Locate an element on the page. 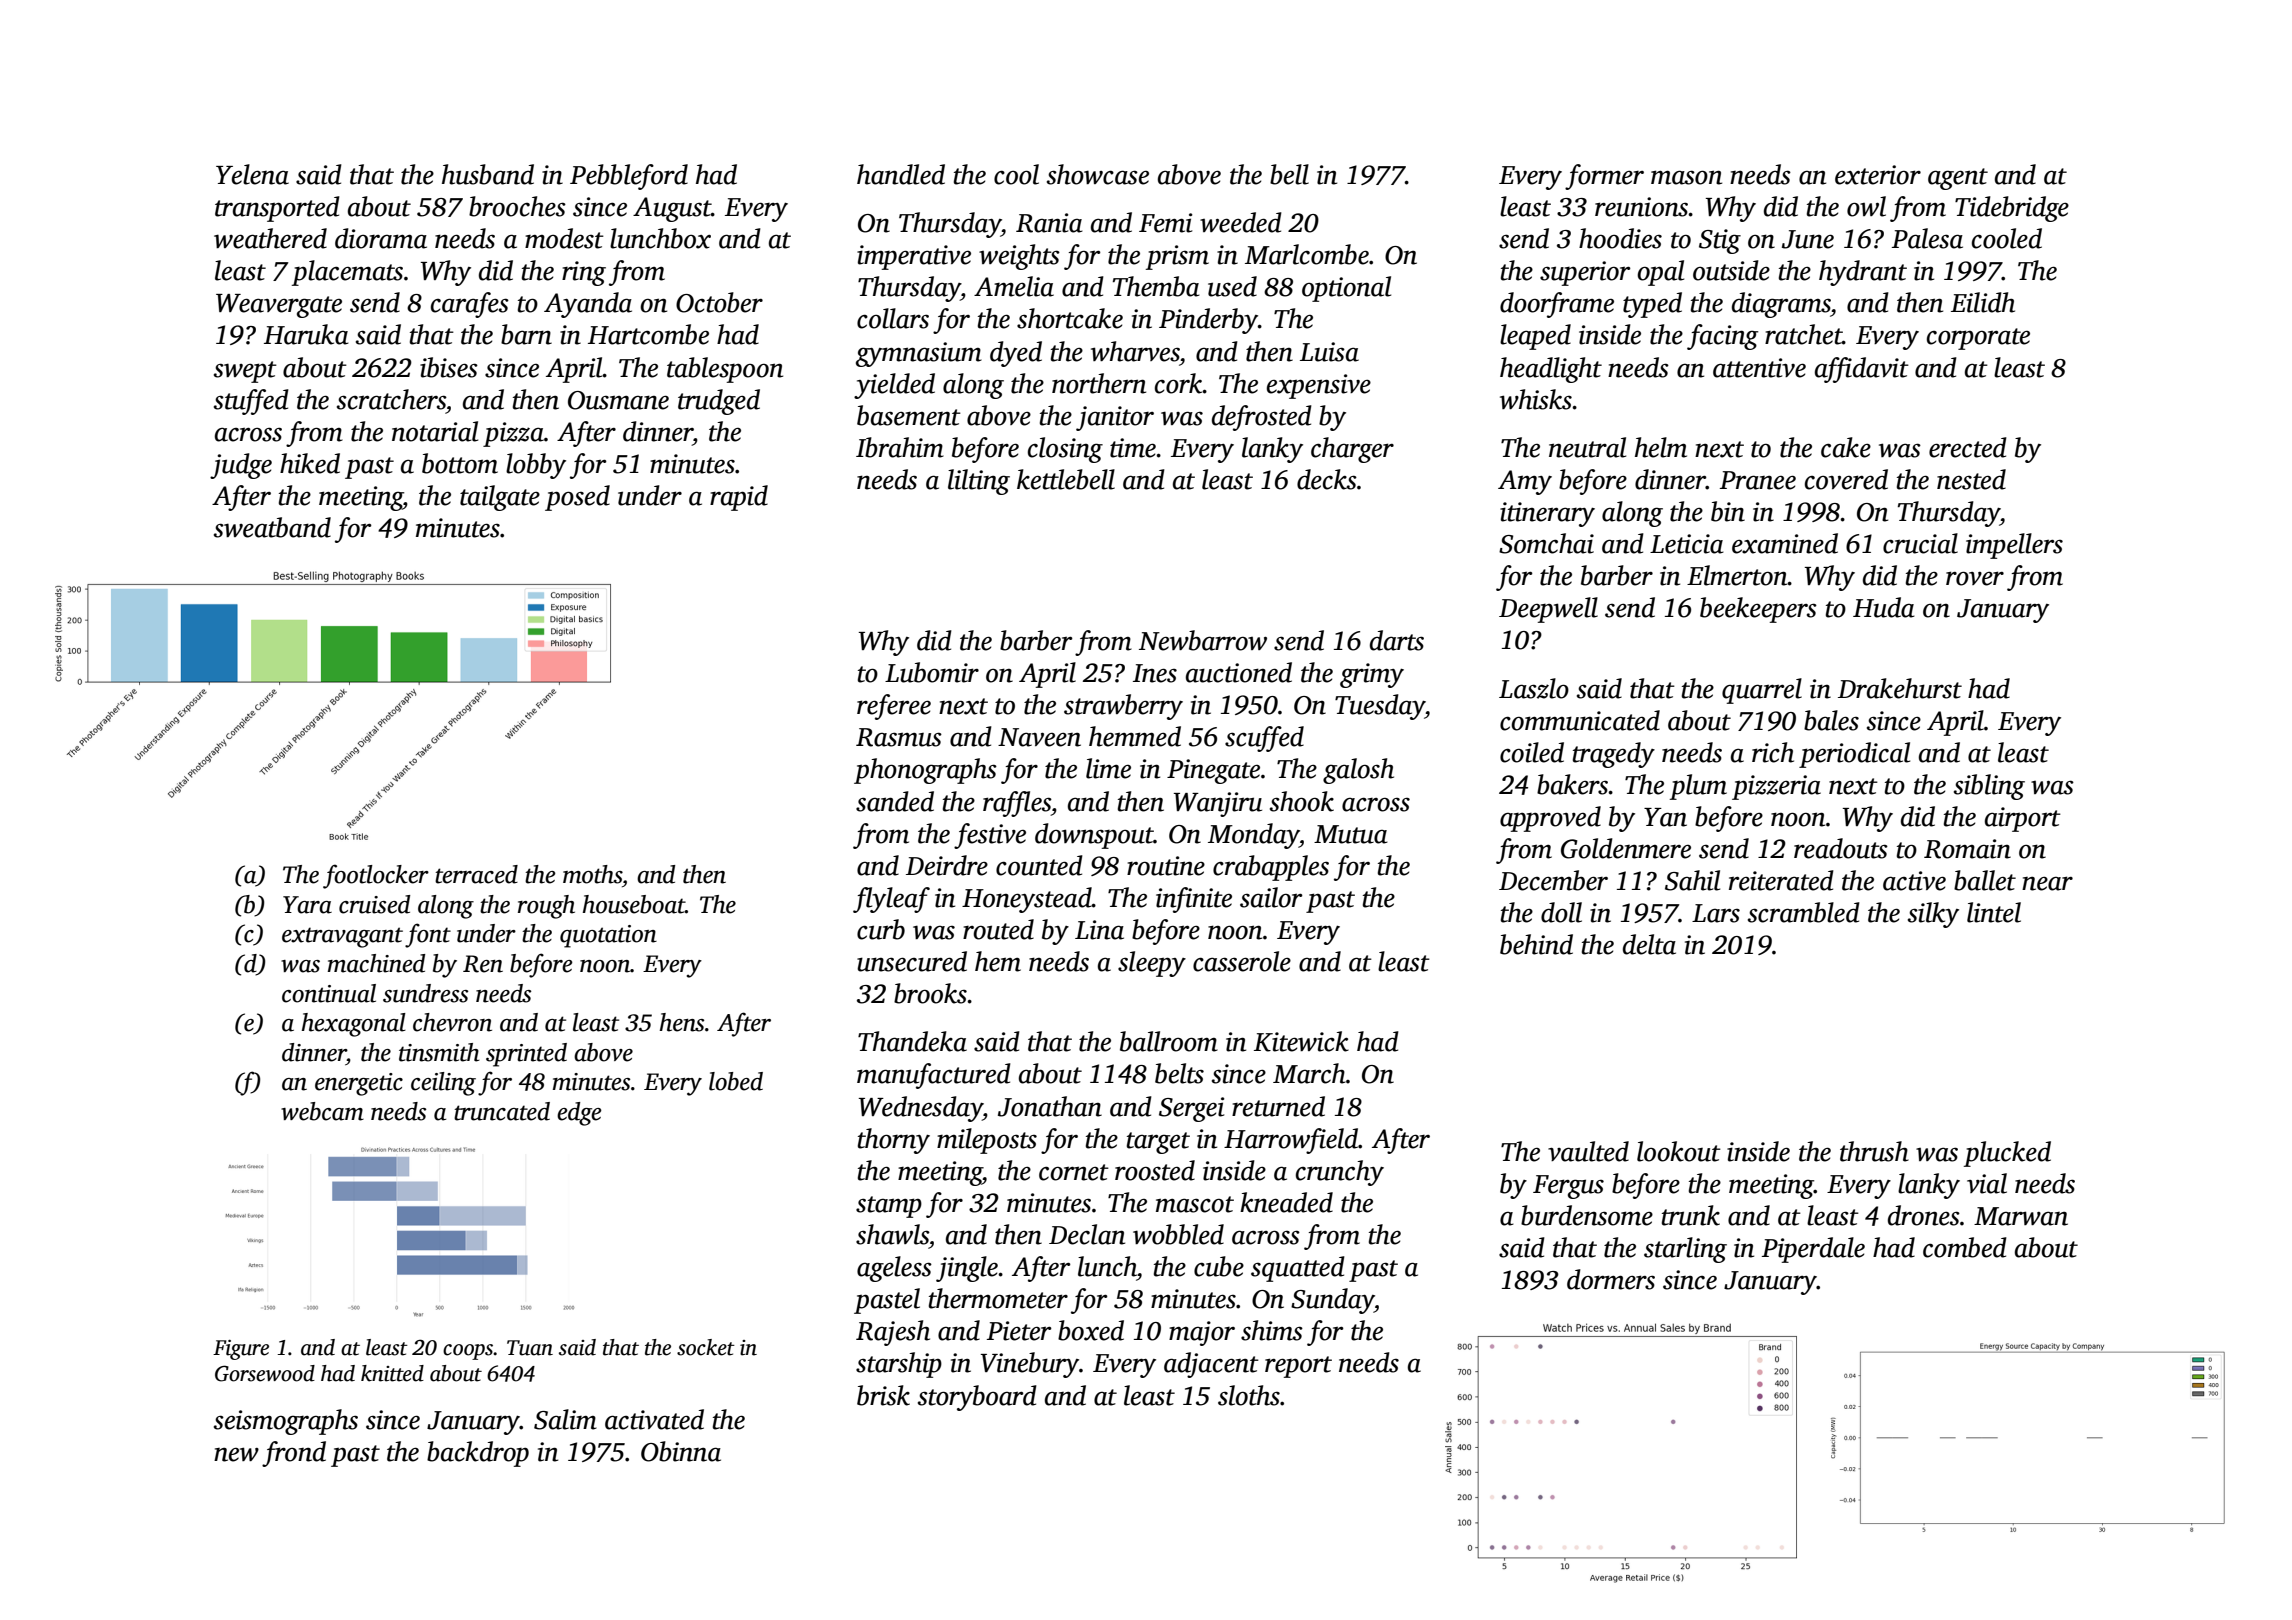 This image has width=2292, height=1620. Yelena is located at coordinates (252, 174).
